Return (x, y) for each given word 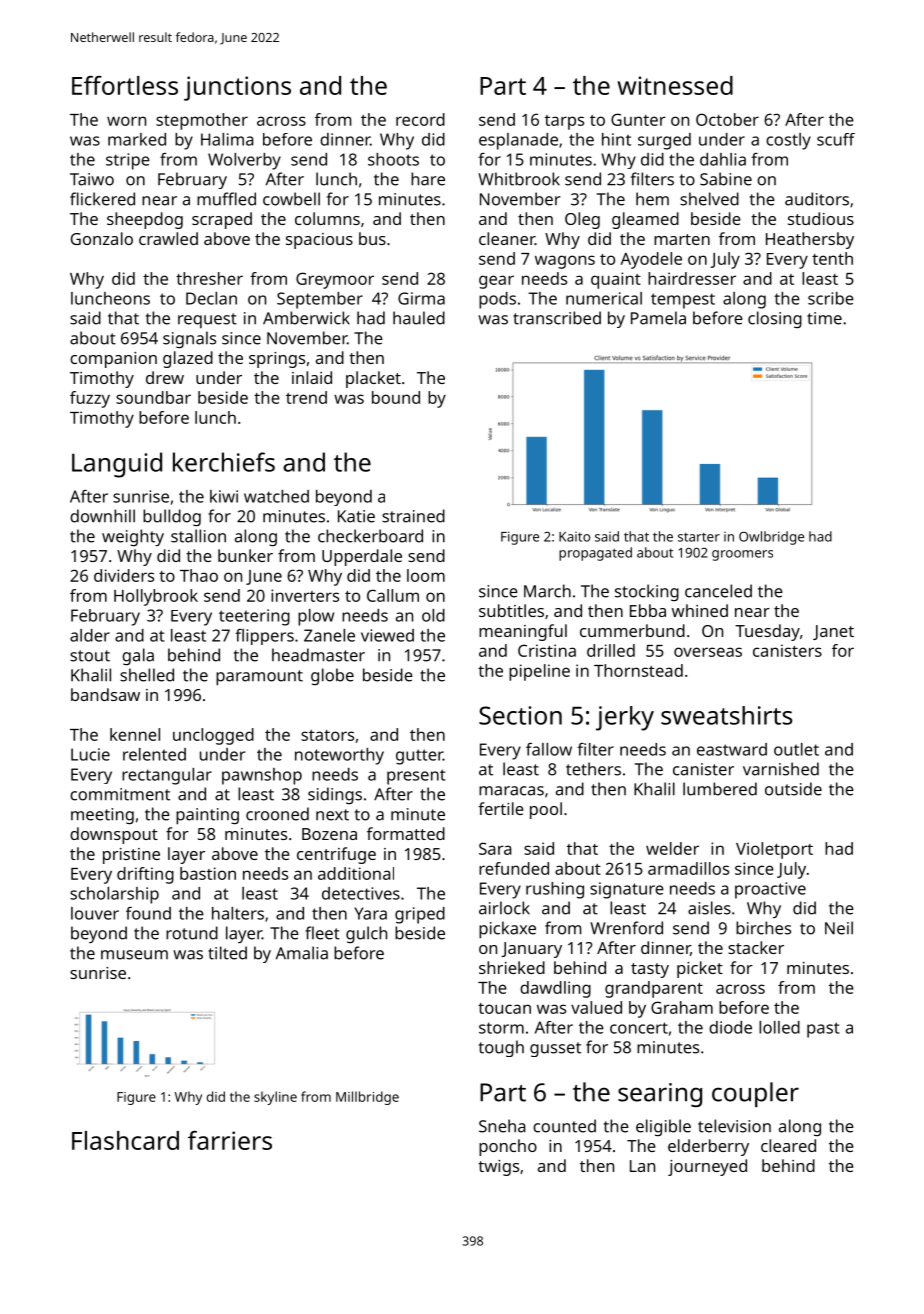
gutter (419, 757)
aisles (709, 908)
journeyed (707, 1167)
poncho (508, 1147)
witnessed (675, 85)
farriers (230, 1140)
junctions (237, 88)
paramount (259, 678)
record (420, 119)
